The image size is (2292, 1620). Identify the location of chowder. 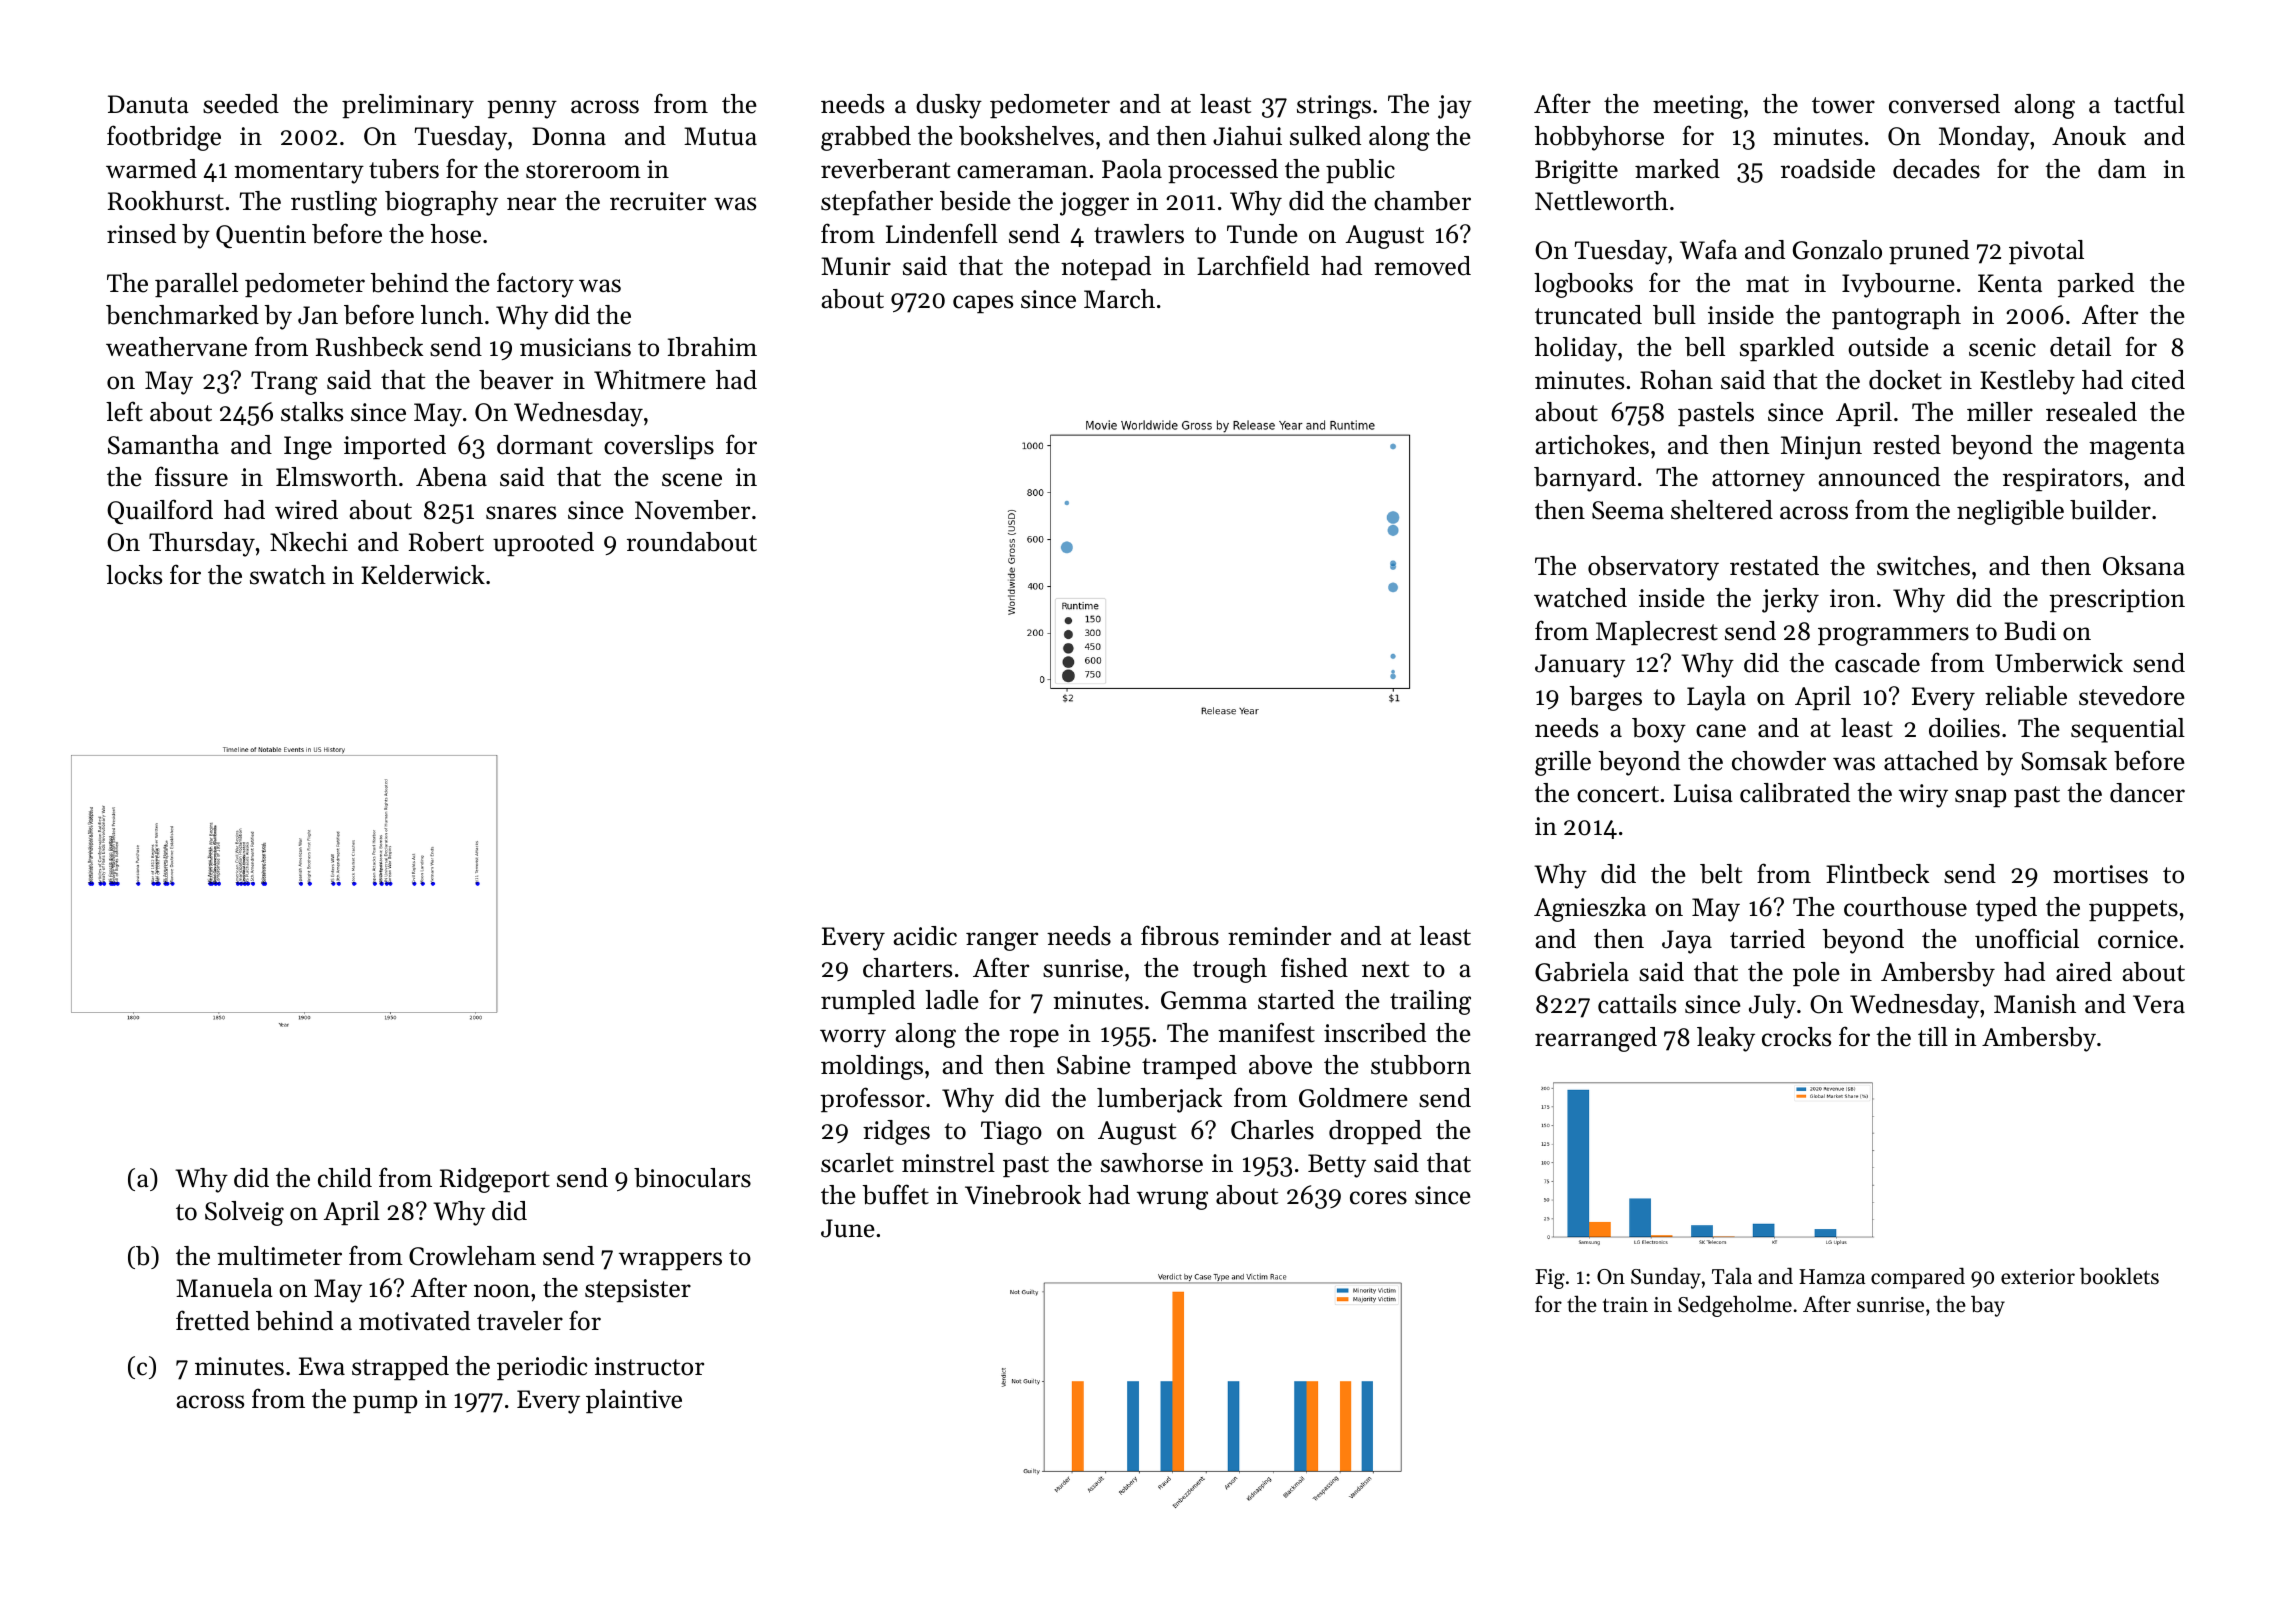
(1779, 761).
